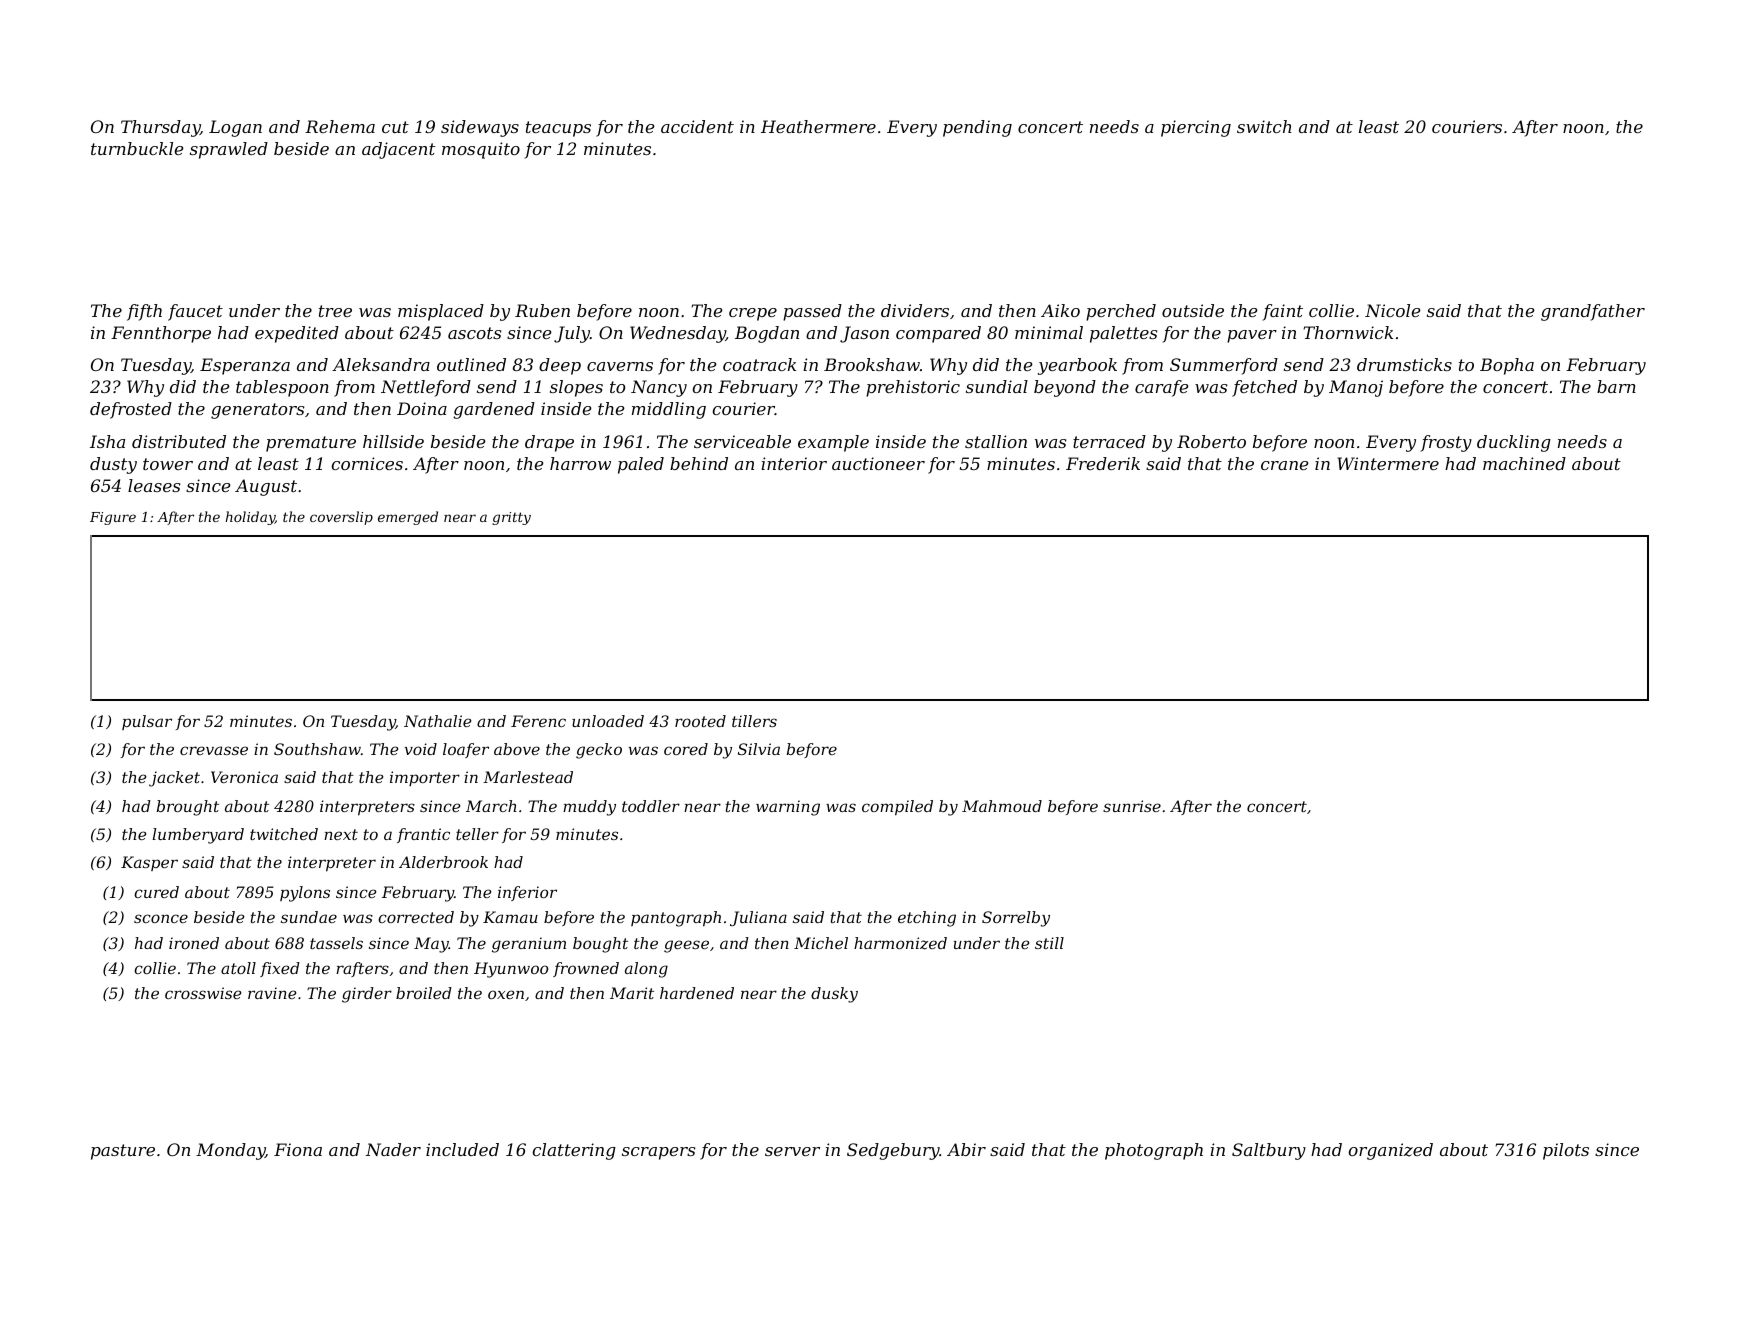 This screenshot has height=1344, width=1739. What do you see at coordinates (834, 995) in the screenshot?
I see `dusky` at bounding box center [834, 995].
